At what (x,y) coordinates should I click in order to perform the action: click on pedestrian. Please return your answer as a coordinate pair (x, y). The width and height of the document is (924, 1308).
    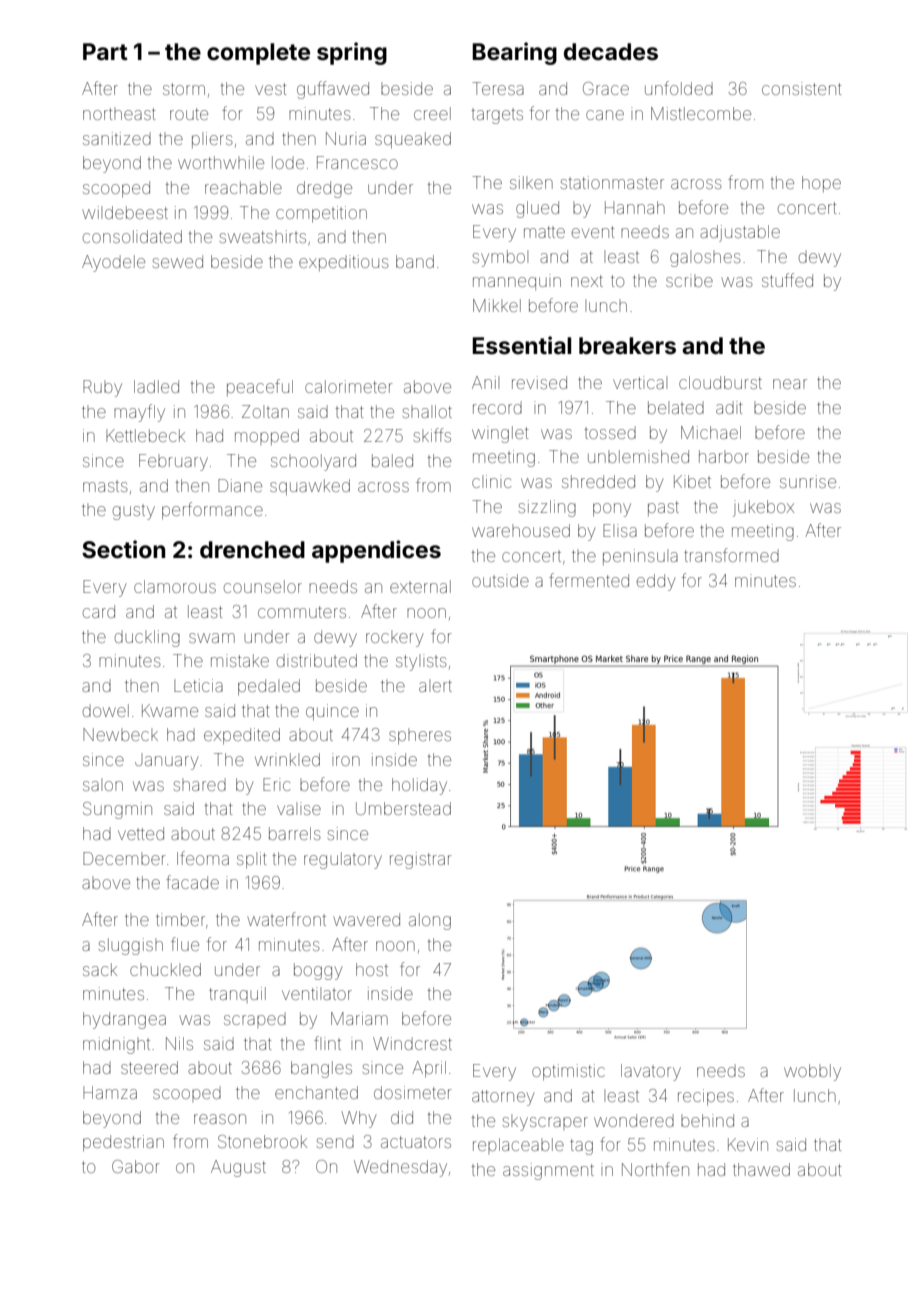
    Looking at the image, I should click on (123, 1143).
